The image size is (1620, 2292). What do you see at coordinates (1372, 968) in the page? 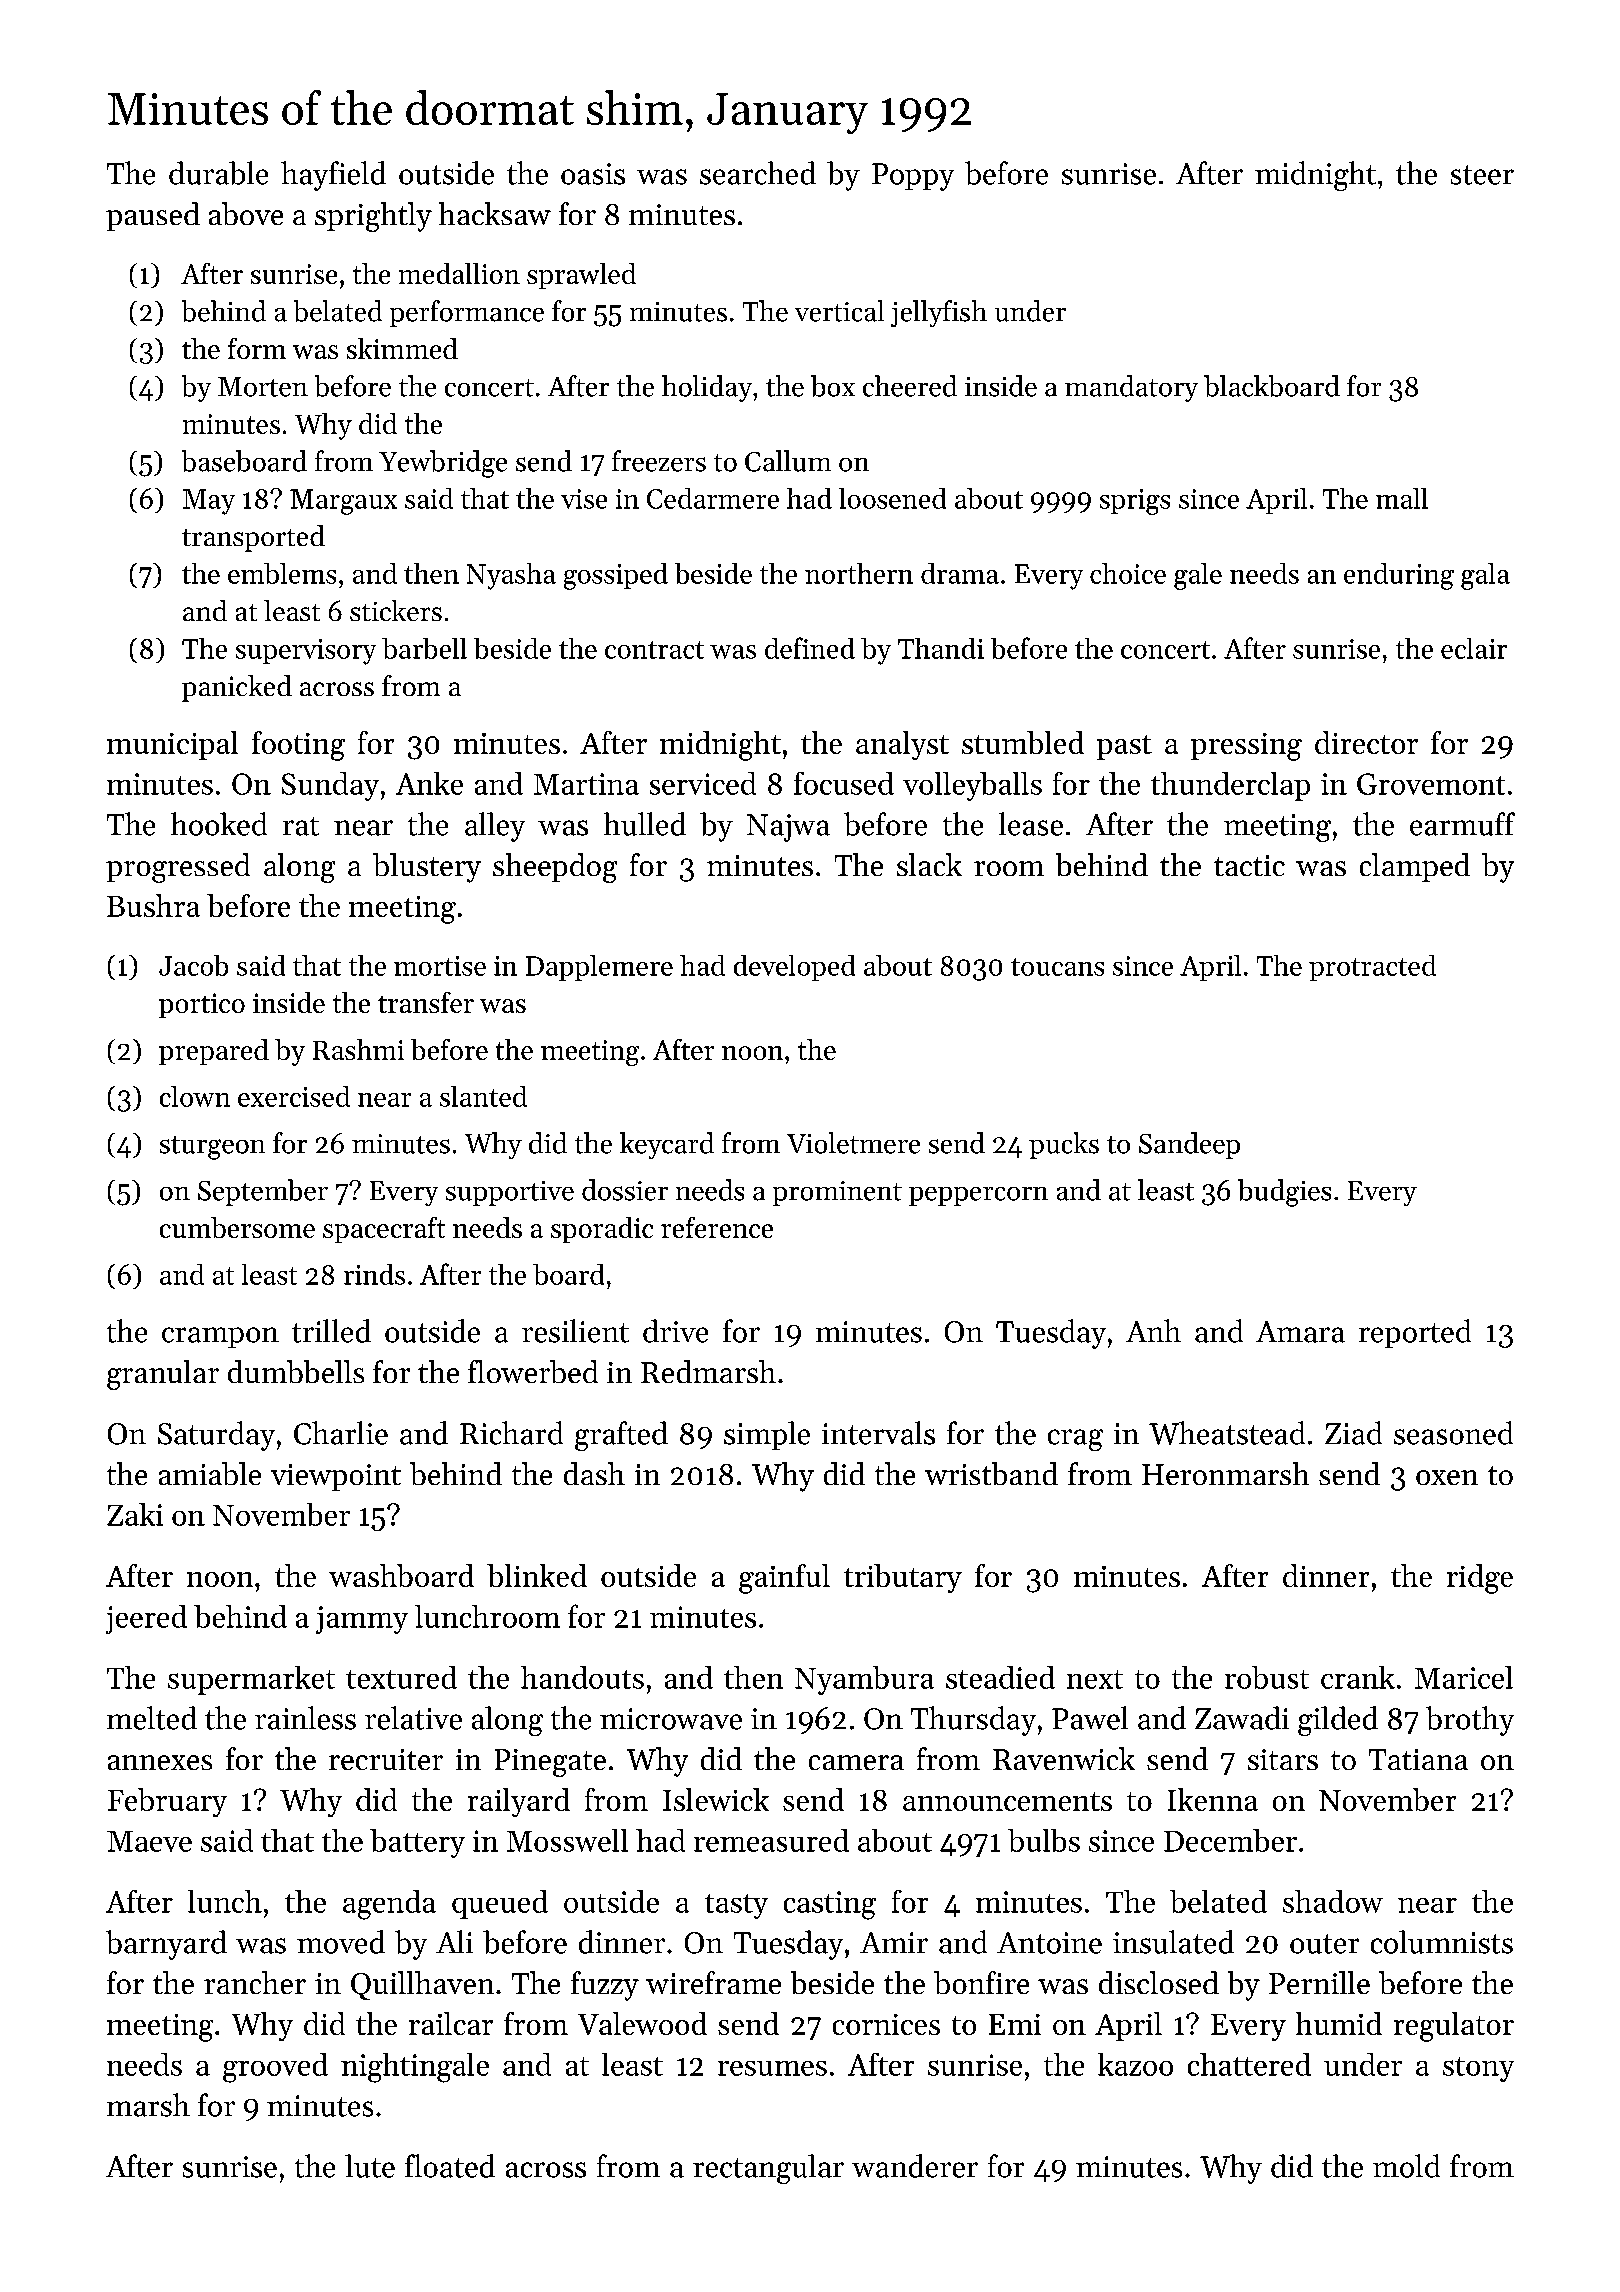
I see `protracted` at bounding box center [1372, 968].
